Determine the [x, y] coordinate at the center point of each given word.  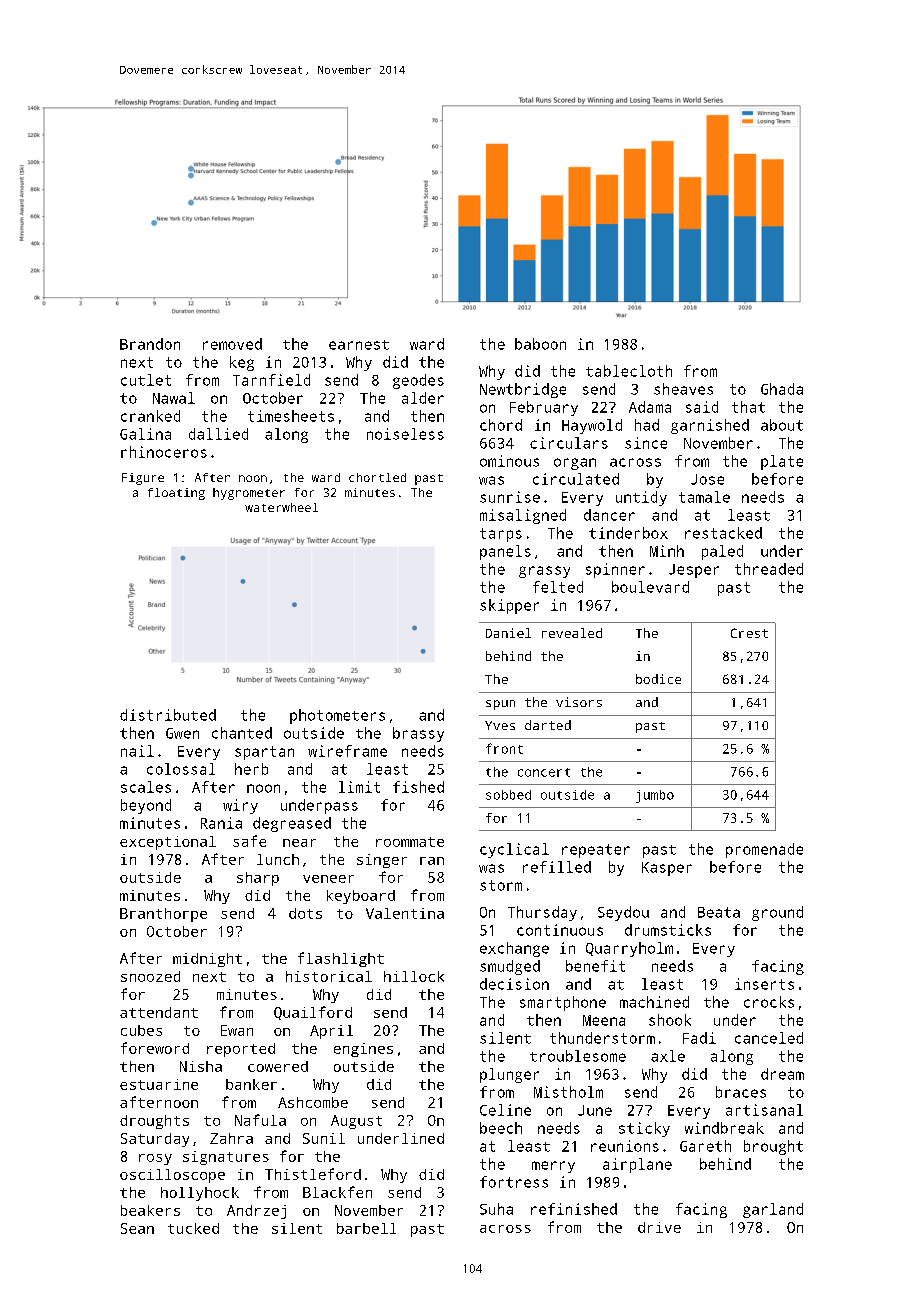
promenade [764, 850]
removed [232, 344]
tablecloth [629, 371]
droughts [154, 1122]
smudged [510, 967]
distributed [168, 715]
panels [505, 552]
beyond [146, 806]
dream [782, 1074]
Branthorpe [163, 915]
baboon [540, 344]
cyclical [514, 850]
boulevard [650, 587]
